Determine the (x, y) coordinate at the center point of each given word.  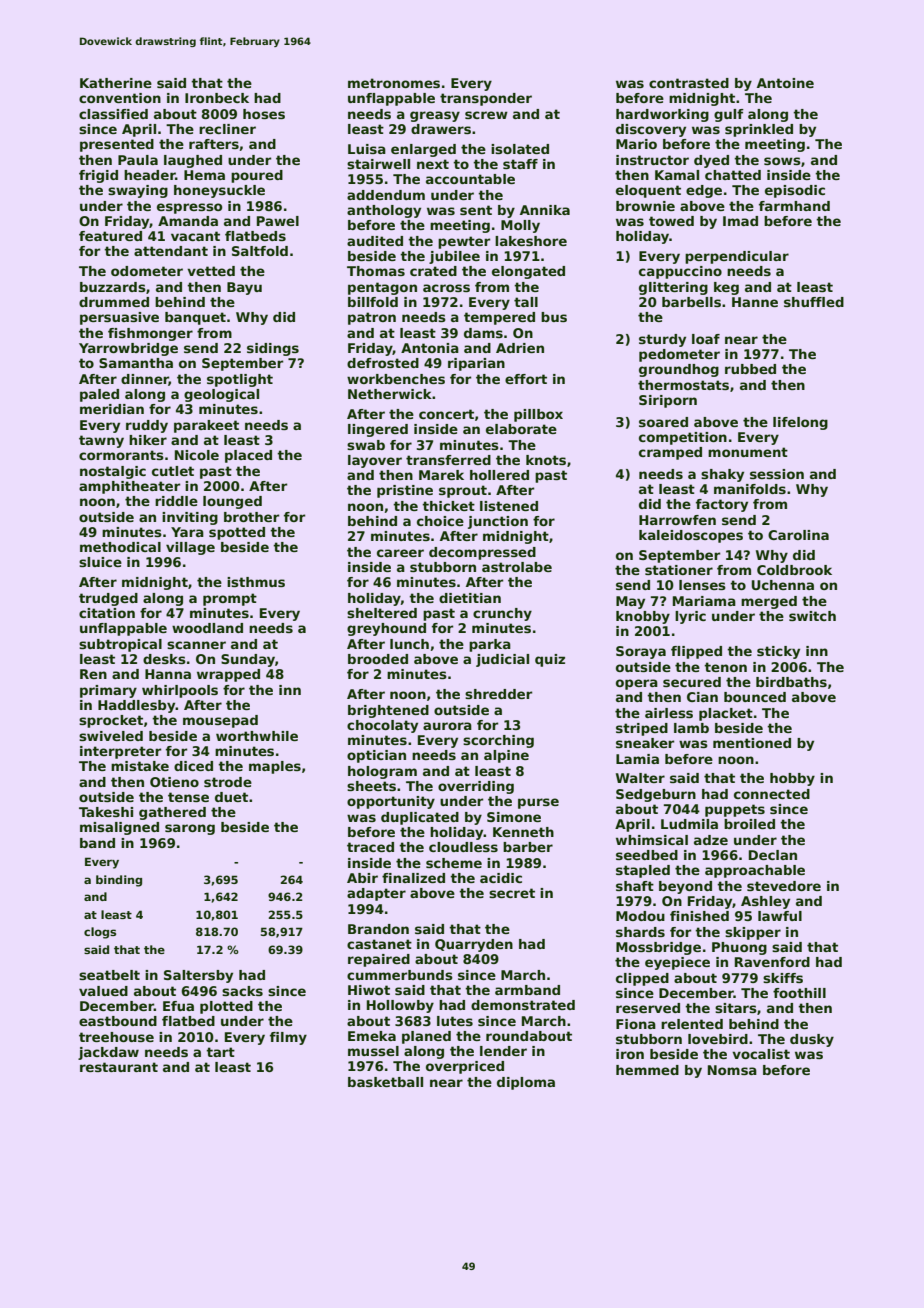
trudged (108, 599)
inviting (190, 518)
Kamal (677, 175)
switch (812, 616)
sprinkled (759, 130)
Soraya (641, 652)
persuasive (119, 318)
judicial (502, 660)
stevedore (784, 886)
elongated (528, 272)
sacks (242, 991)
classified (113, 114)
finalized (413, 878)
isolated (520, 149)
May (630, 602)
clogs (100, 933)
